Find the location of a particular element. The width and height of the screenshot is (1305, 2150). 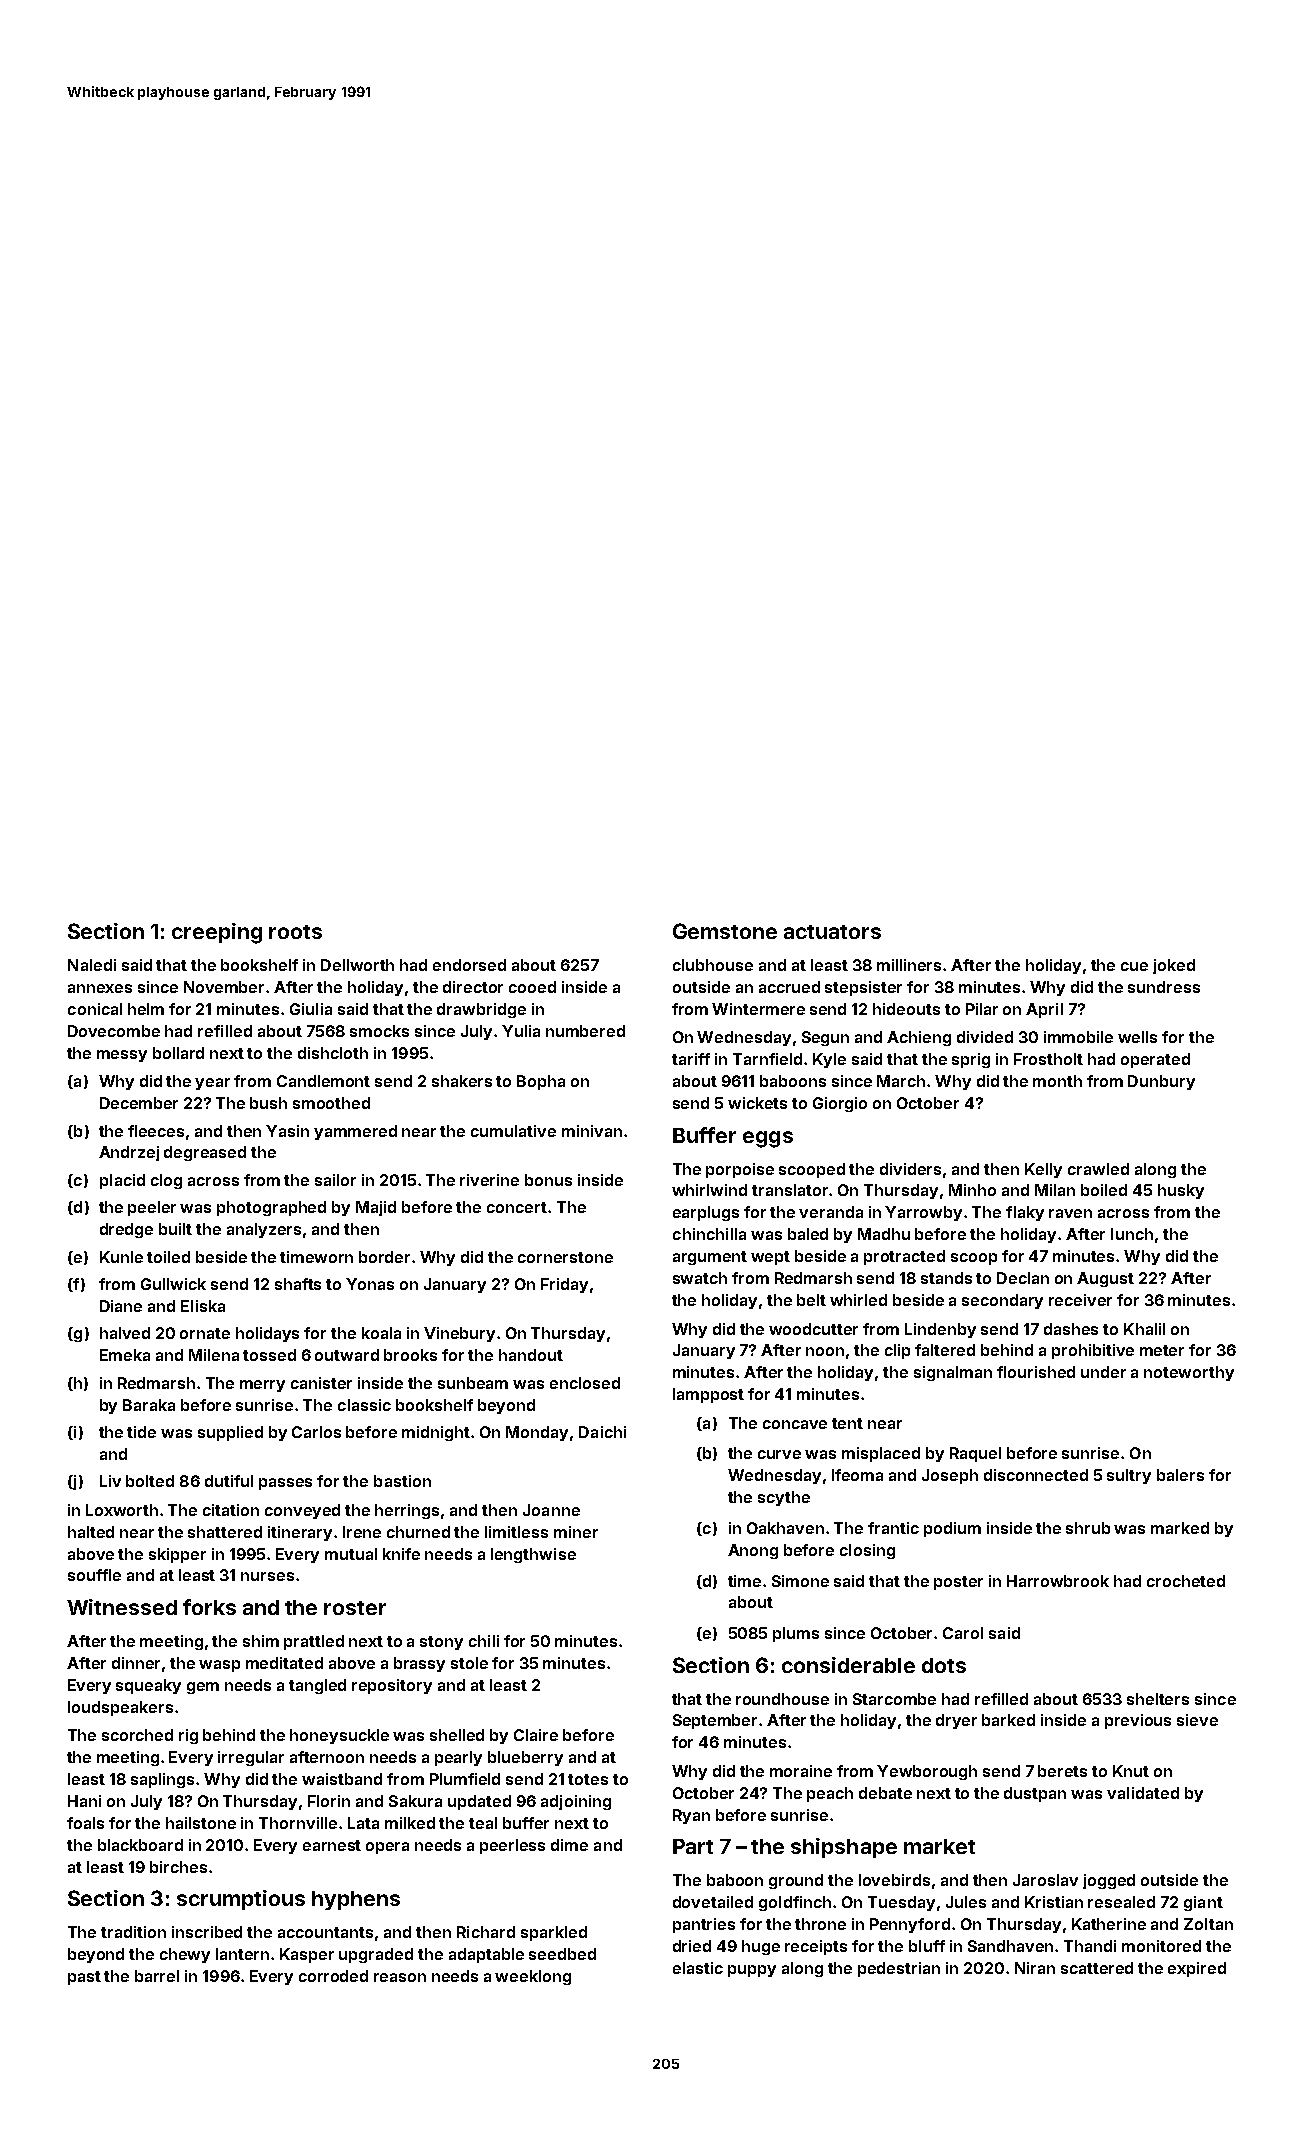

Majid is located at coordinates (376, 1208).
